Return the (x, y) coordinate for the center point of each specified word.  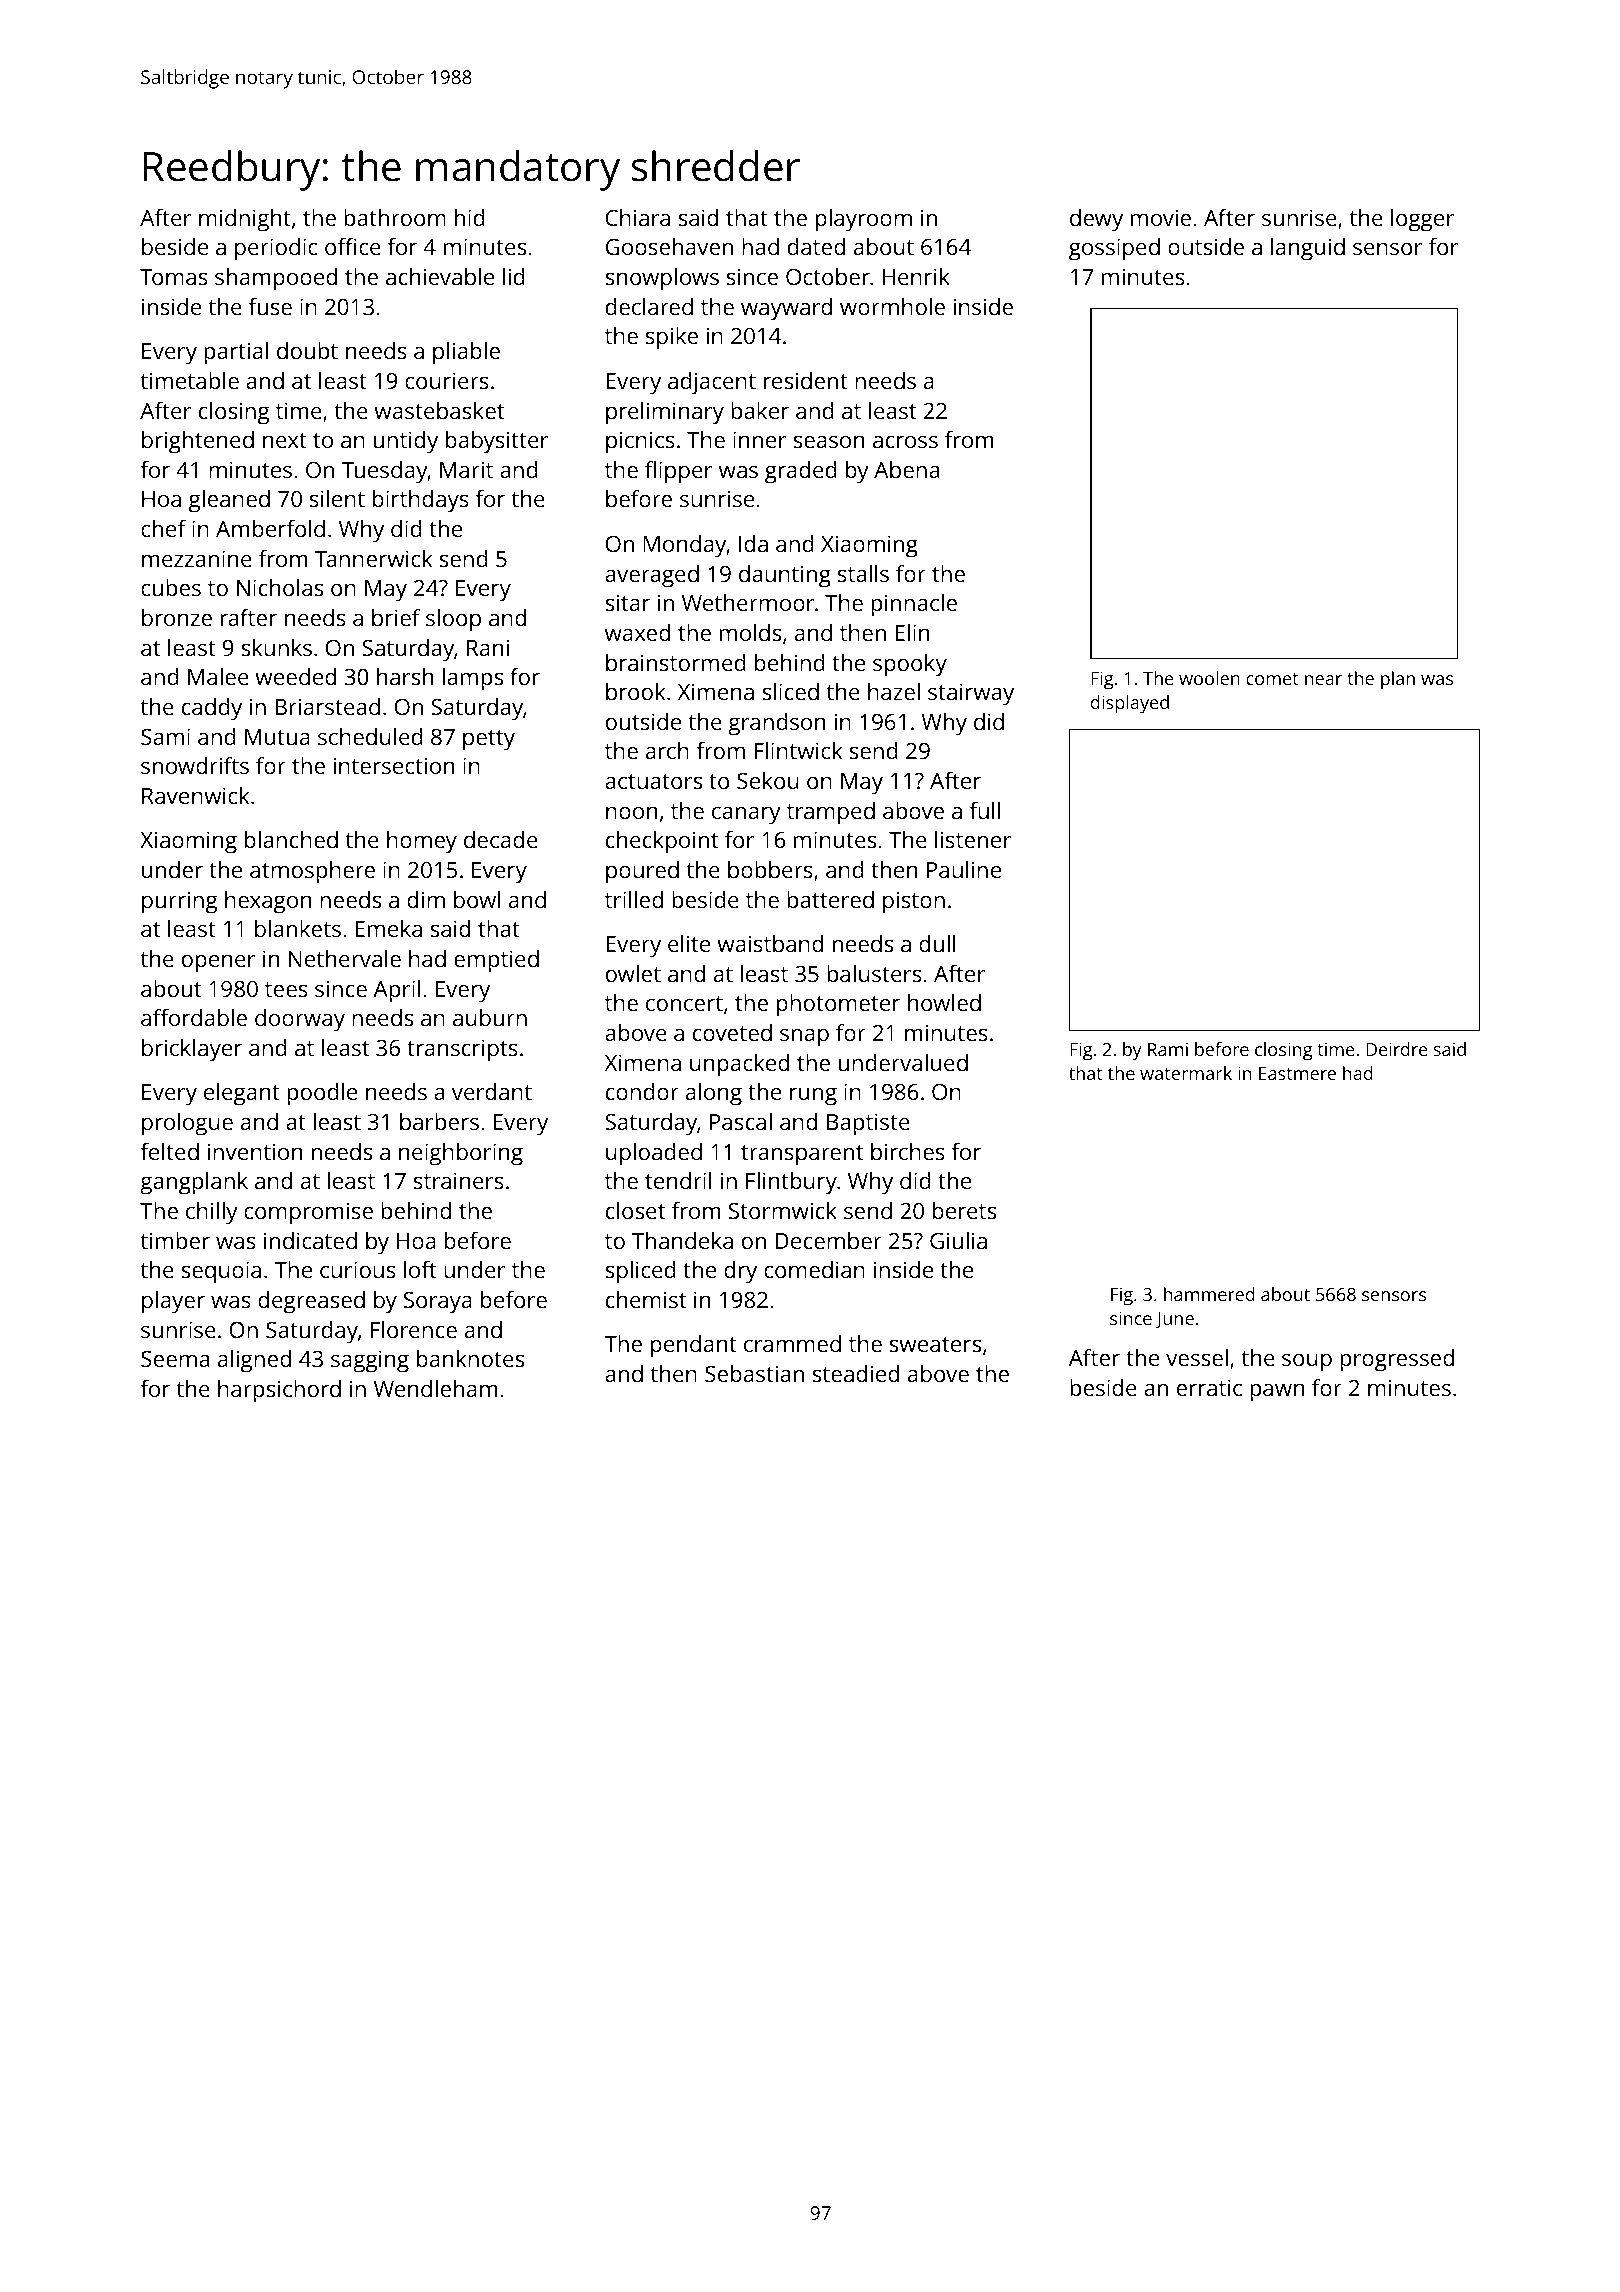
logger (1422, 220)
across (905, 442)
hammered (1209, 1294)
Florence (414, 1329)
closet (635, 1210)
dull (937, 943)
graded (801, 472)
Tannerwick (374, 558)
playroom (864, 220)
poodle (322, 1094)
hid (470, 217)
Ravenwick (196, 795)
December (828, 1240)
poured (642, 872)
